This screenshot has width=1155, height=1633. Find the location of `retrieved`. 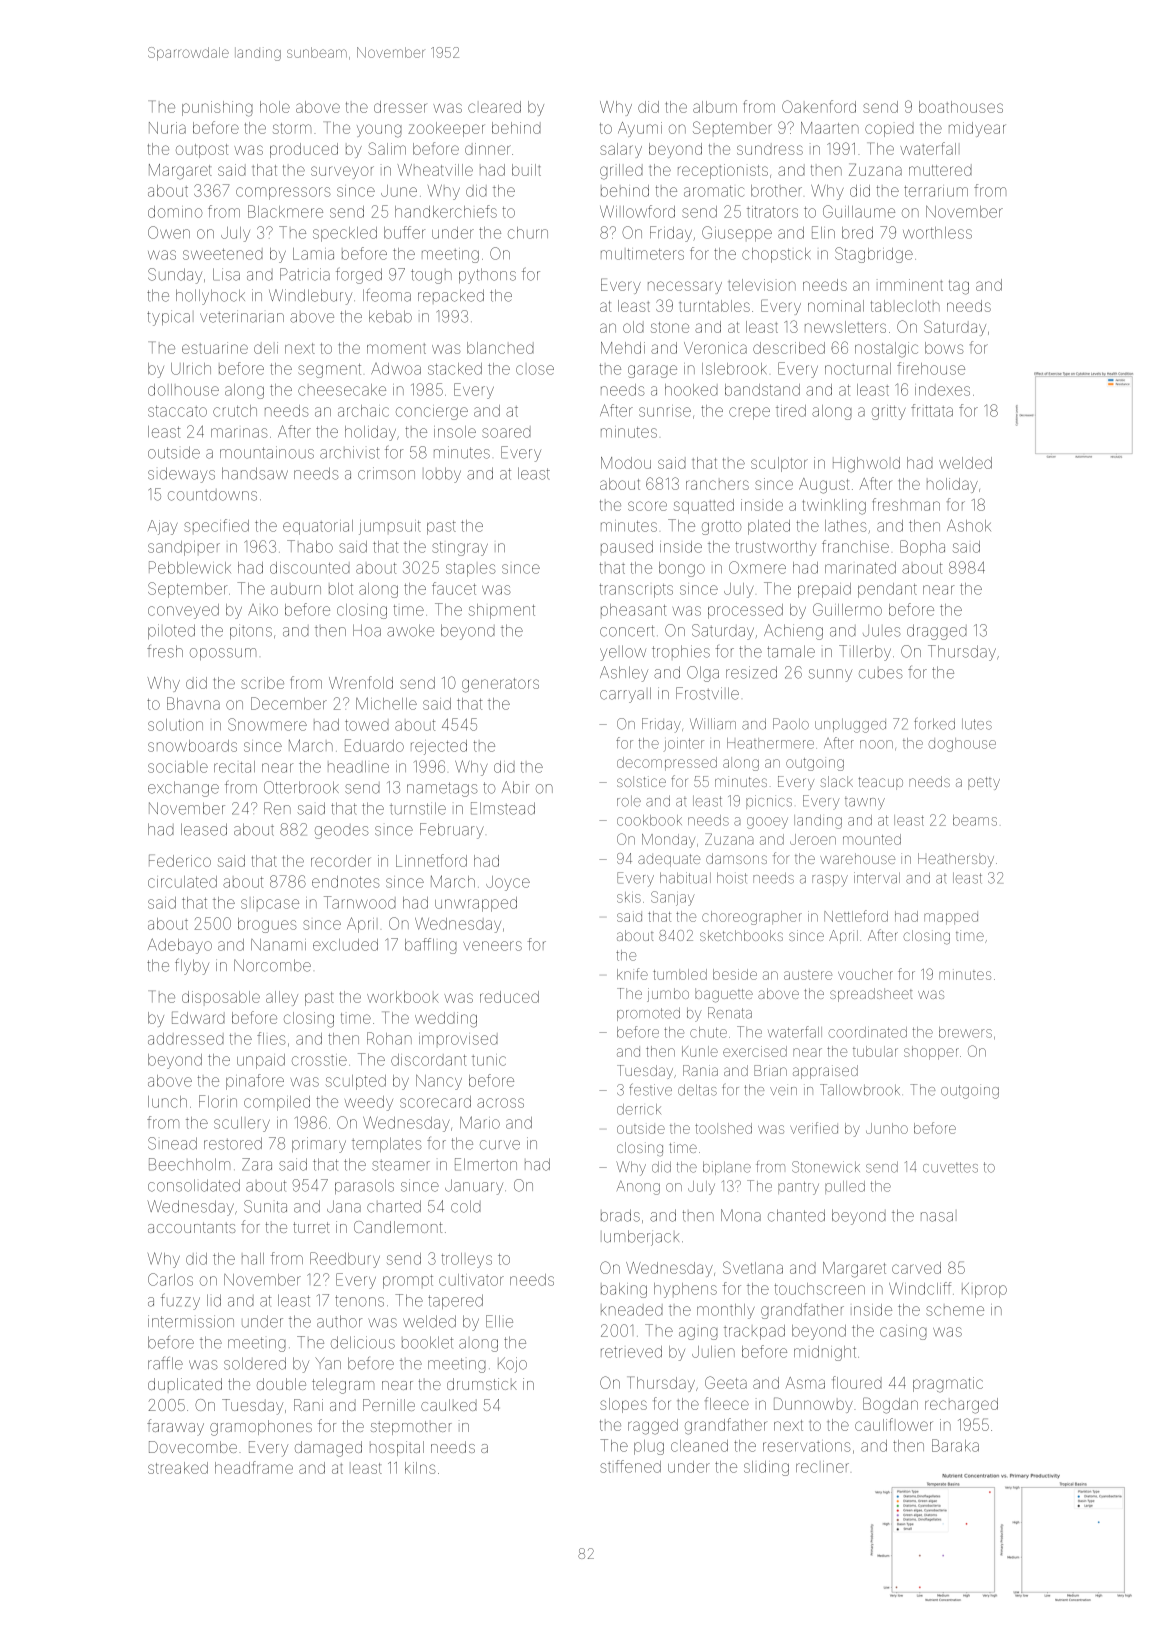

retrieved is located at coordinates (631, 1352).
